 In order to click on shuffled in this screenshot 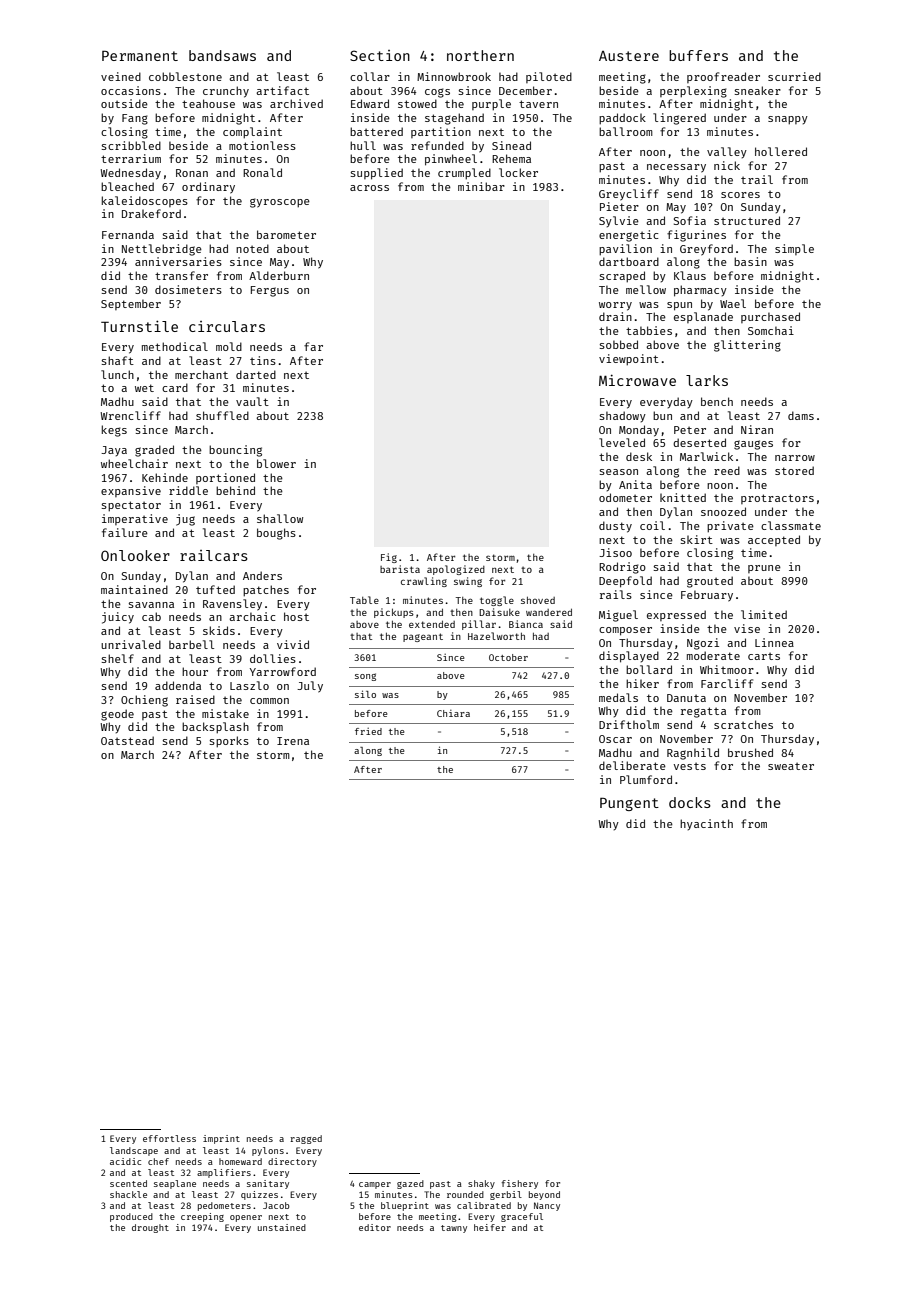, I will do `click(222, 415)`.
